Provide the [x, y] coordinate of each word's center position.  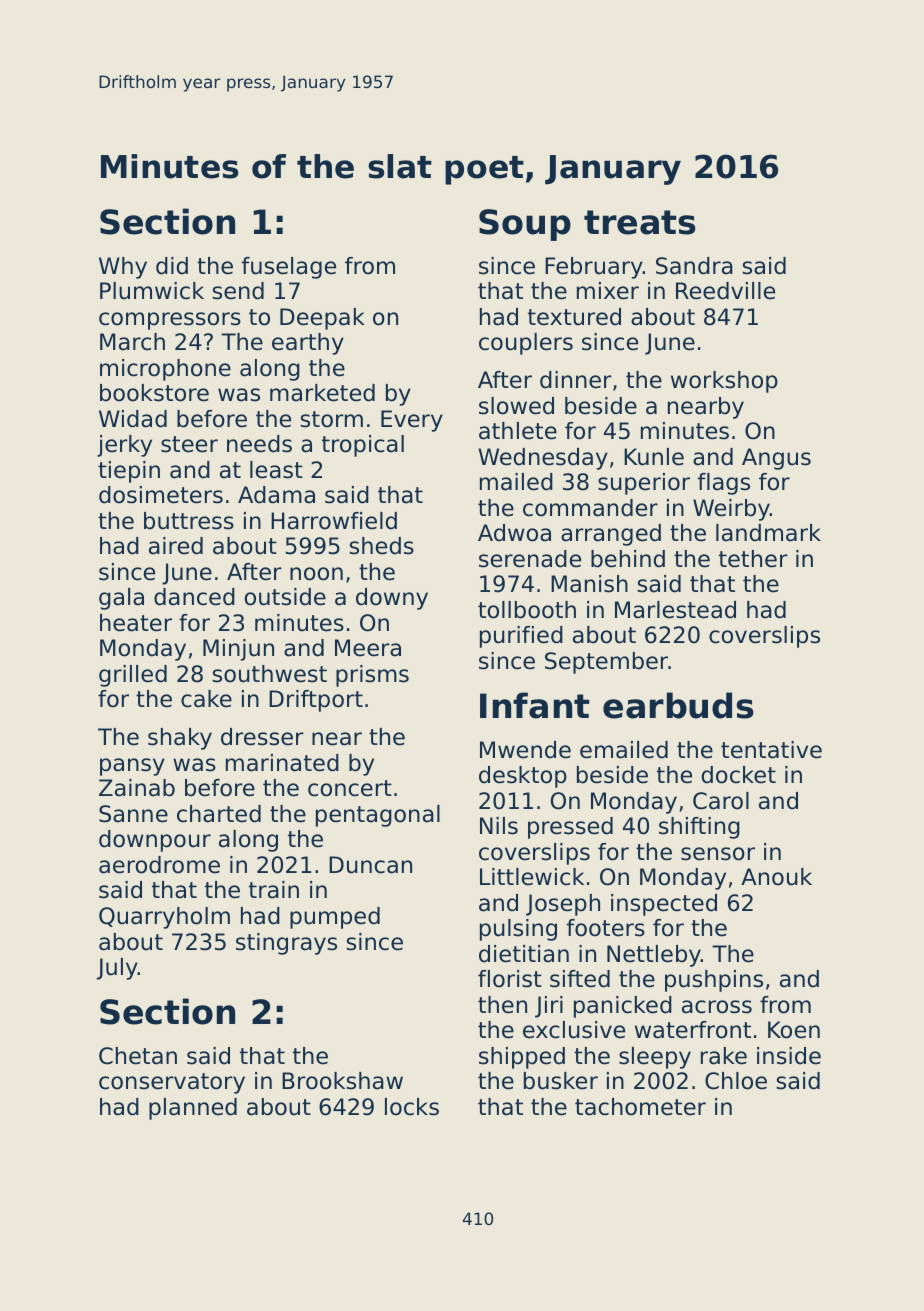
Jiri [549, 1007]
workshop [724, 382]
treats [640, 222]
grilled [133, 676]
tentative [771, 750]
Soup [525, 225]
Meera [368, 648]
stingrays [286, 944]
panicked [623, 1007]
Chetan [138, 1056]
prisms [372, 676]
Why [123, 268]
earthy [308, 344]
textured [574, 317]
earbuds [678, 705]
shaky [180, 739]
